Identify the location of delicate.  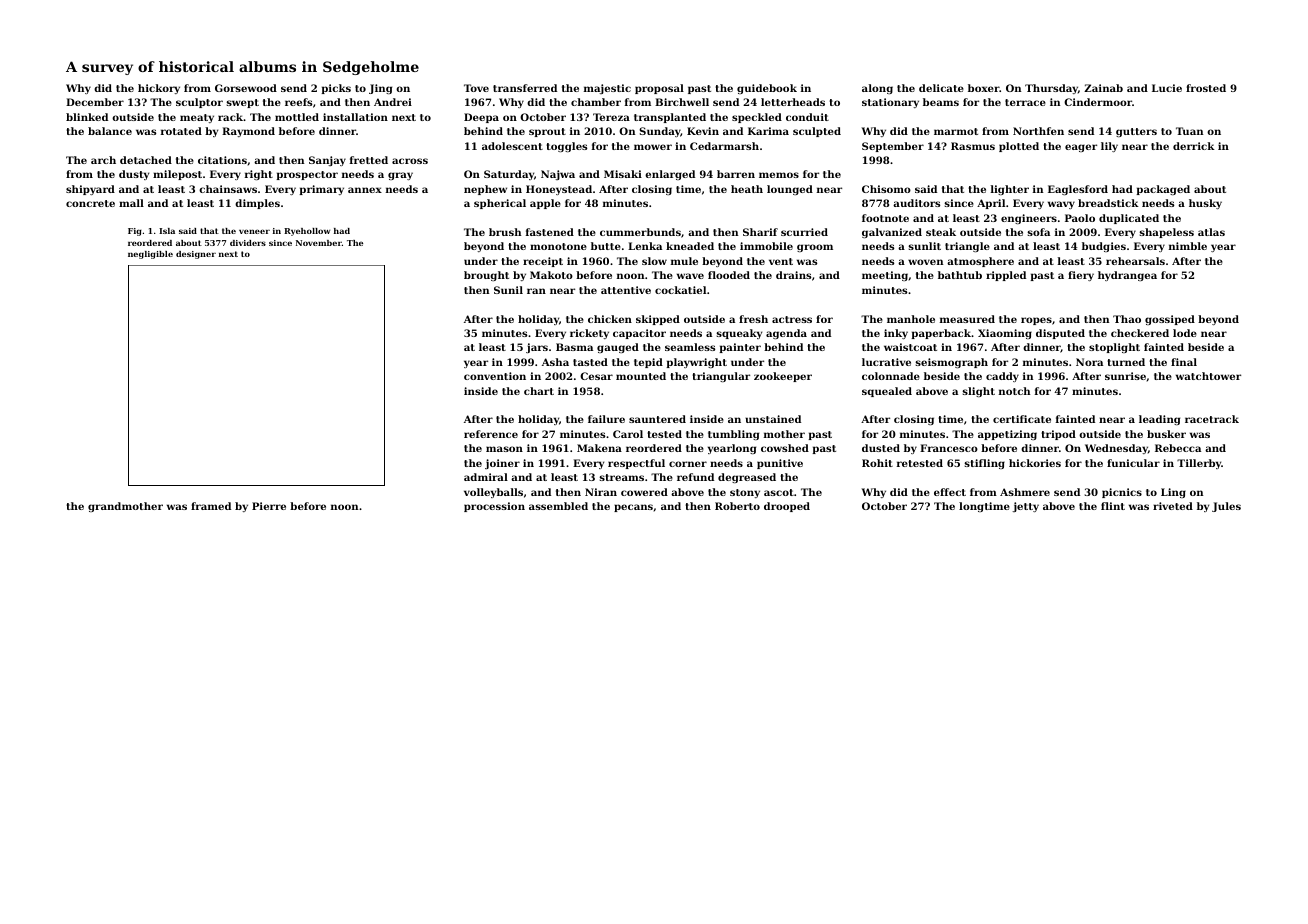
(941, 88).
